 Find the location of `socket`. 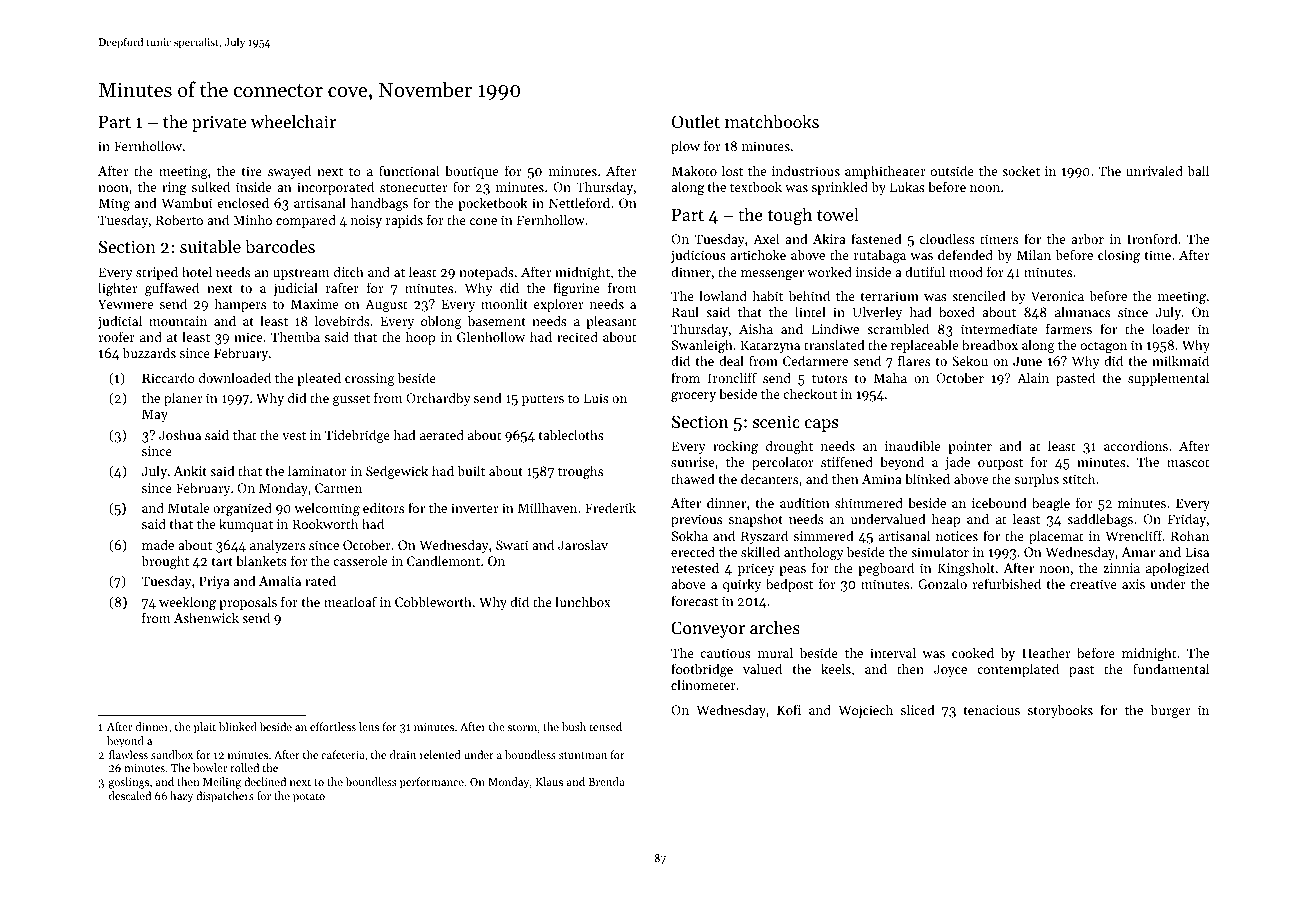

socket is located at coordinates (1021, 170).
